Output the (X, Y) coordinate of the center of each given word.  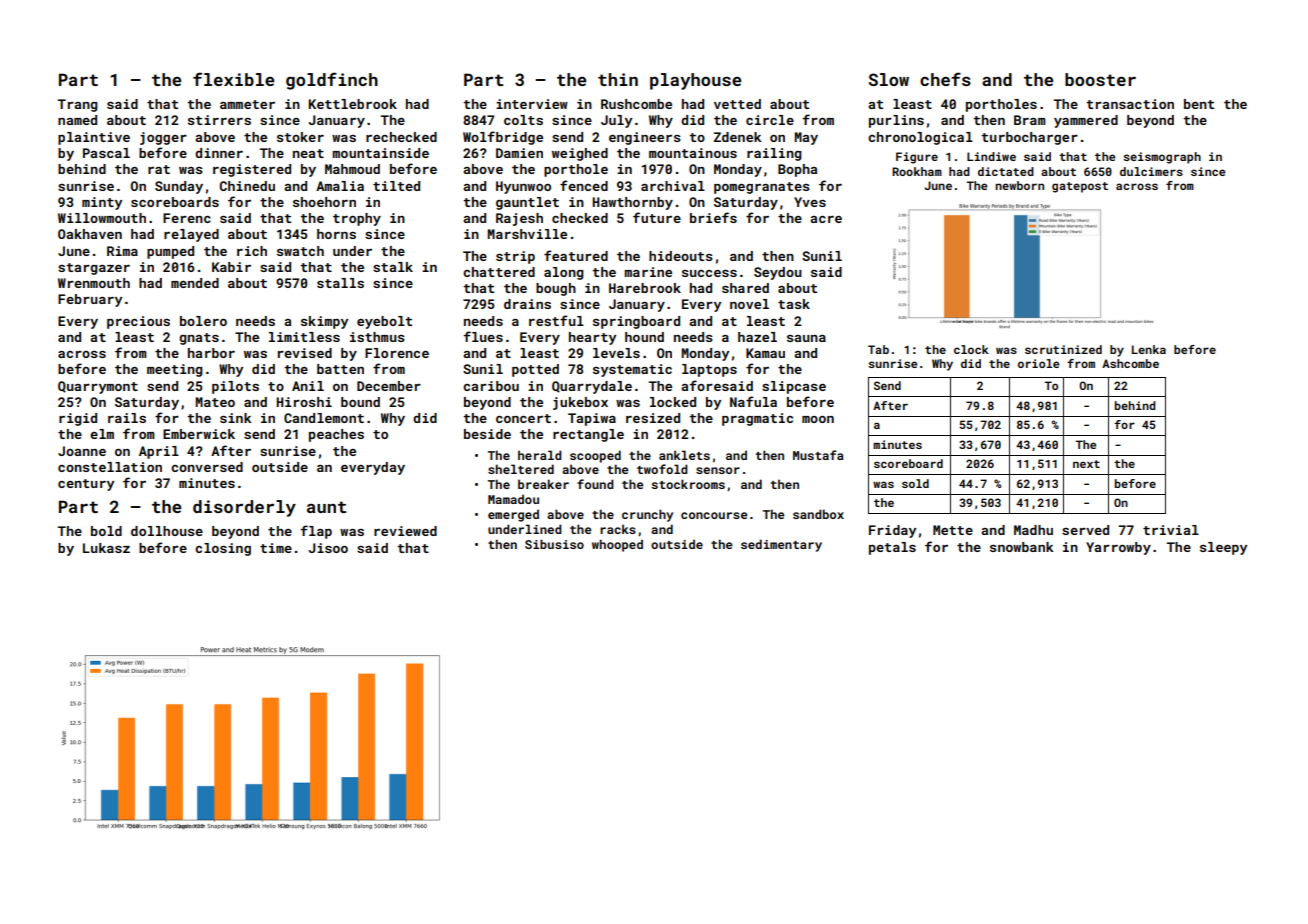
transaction (1130, 104)
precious (138, 322)
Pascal (106, 153)
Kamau (765, 353)
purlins (896, 121)
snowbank (1022, 547)
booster (1100, 79)
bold (106, 531)
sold (915, 483)
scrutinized (1063, 349)
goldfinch (332, 81)
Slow (889, 79)
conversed (207, 467)
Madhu (1033, 530)
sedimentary (781, 545)
